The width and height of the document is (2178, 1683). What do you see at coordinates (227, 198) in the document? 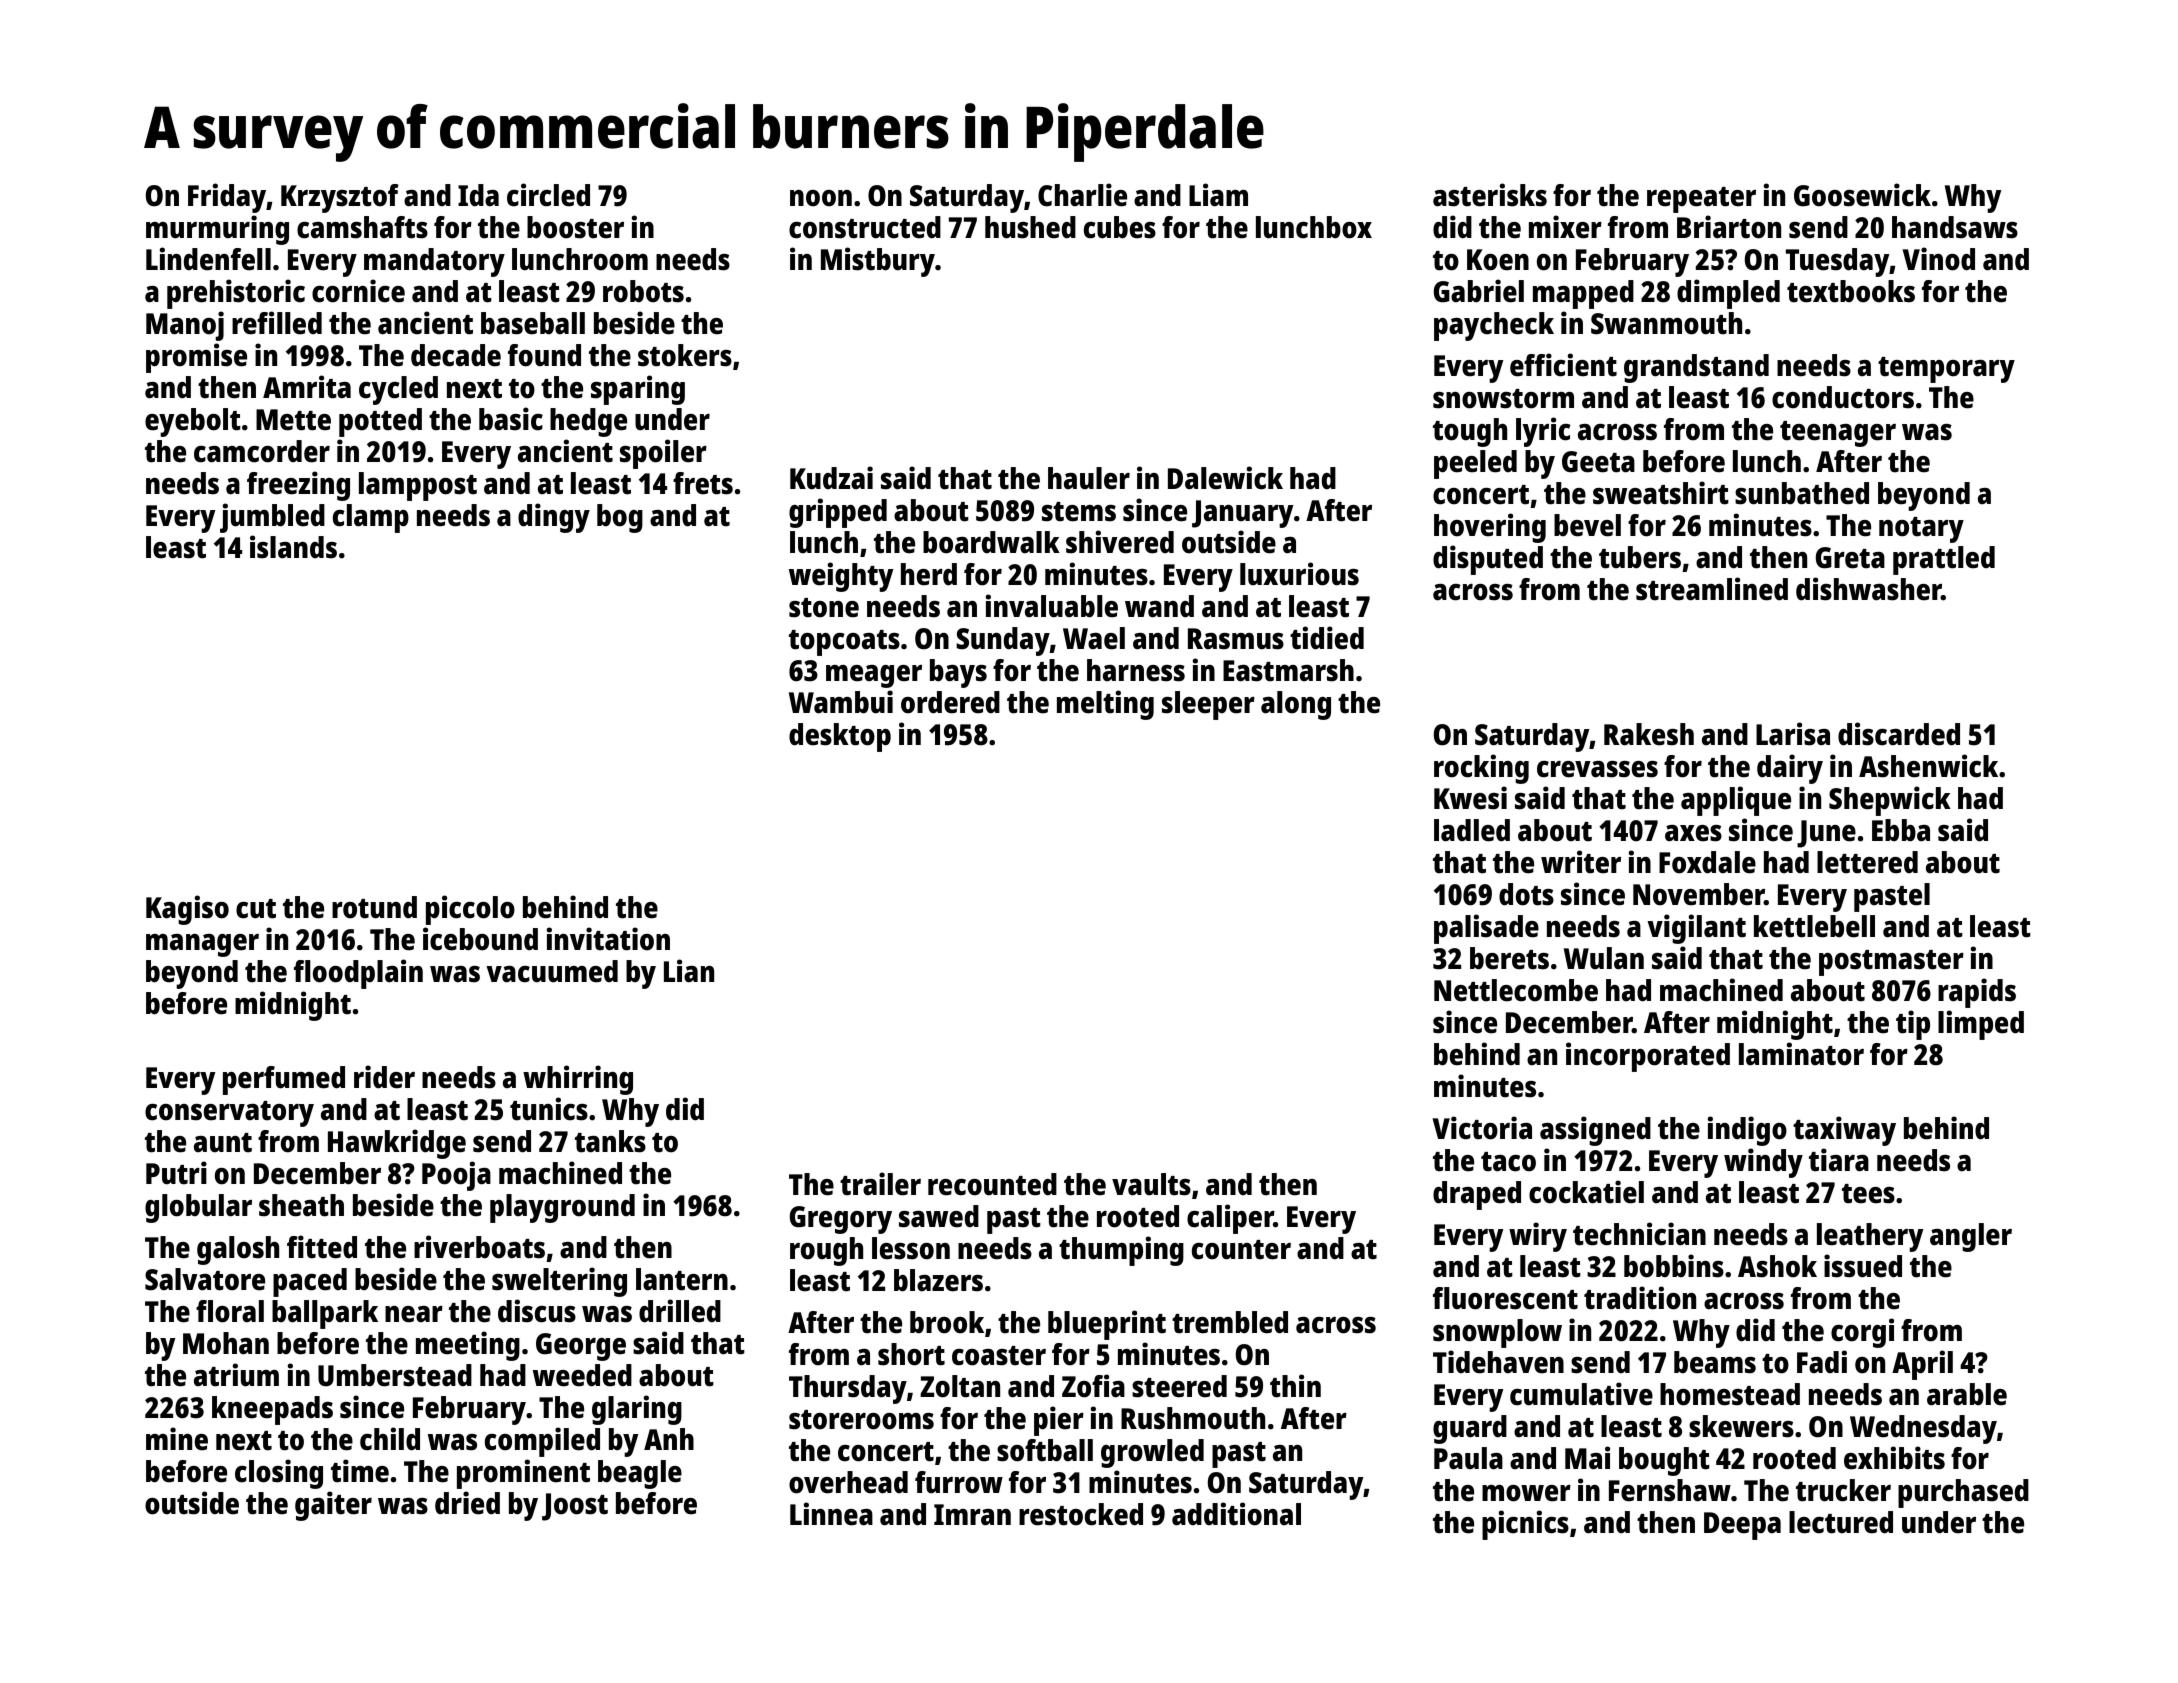
I see `Friday` at bounding box center [227, 198].
